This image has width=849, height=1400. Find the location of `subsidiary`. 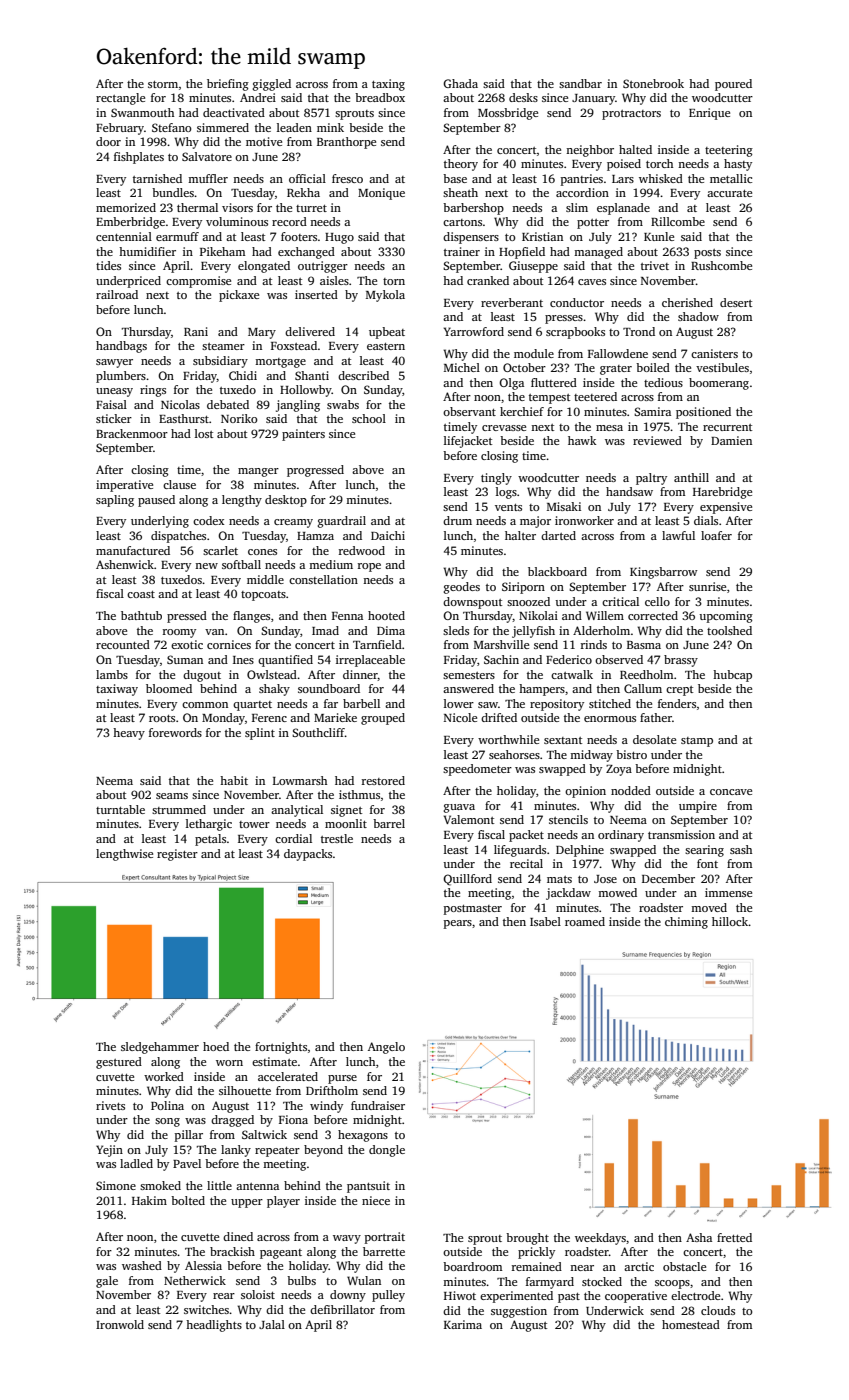

subsidiary is located at coordinates (220, 362).
